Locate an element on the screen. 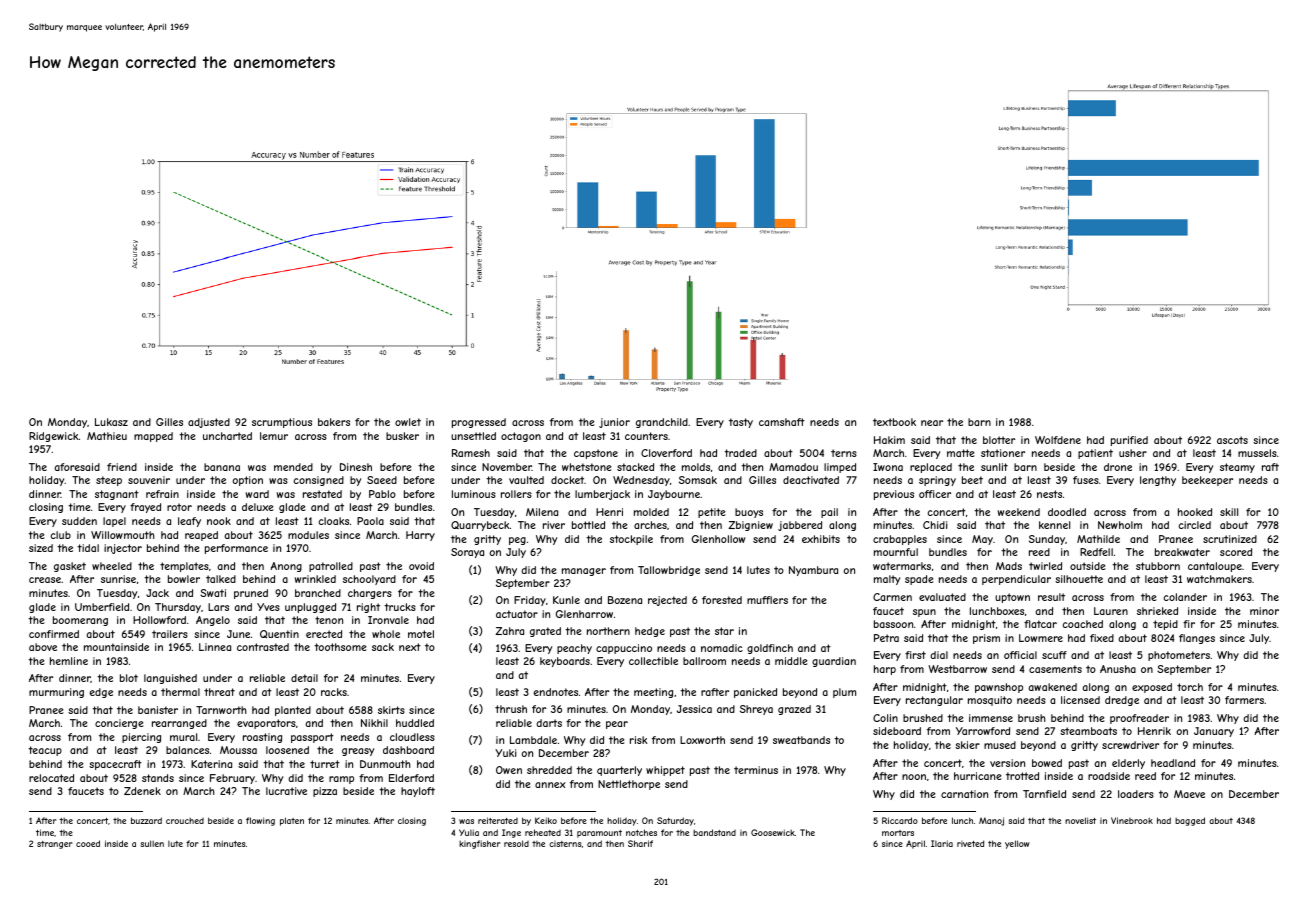  sullen is located at coordinates (152, 843).
